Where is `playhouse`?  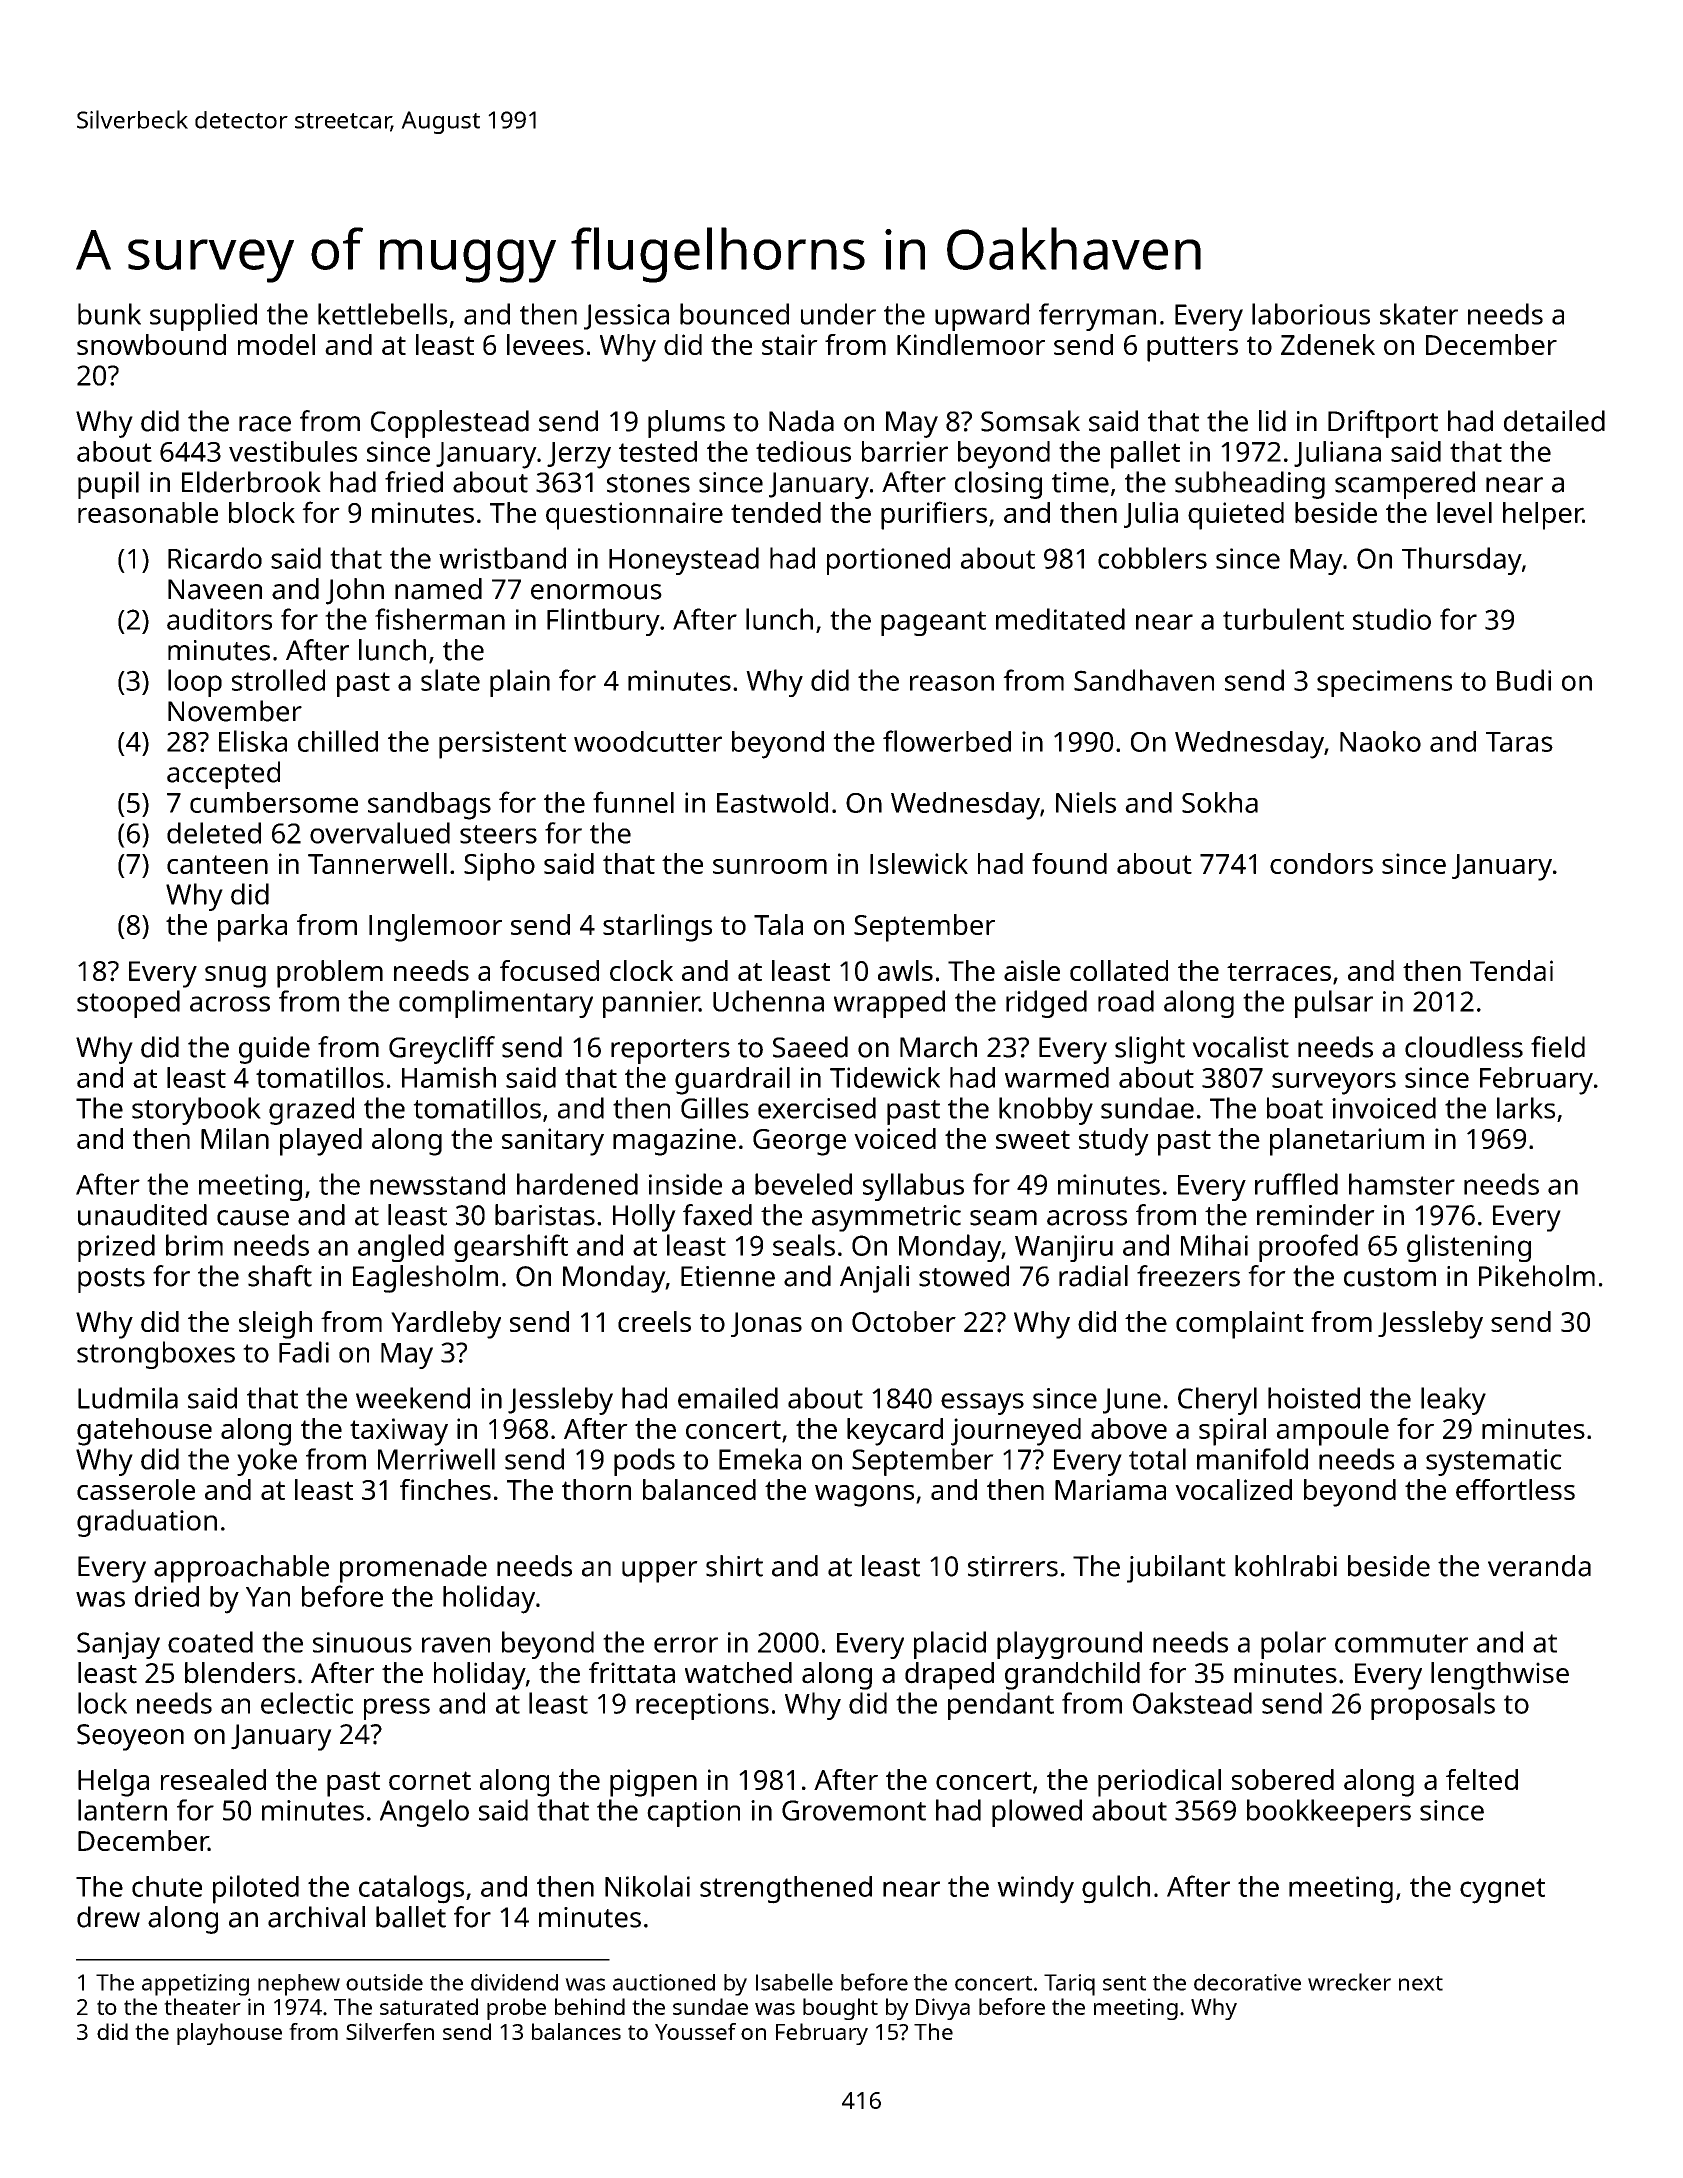
playhouse is located at coordinates (229, 2034).
